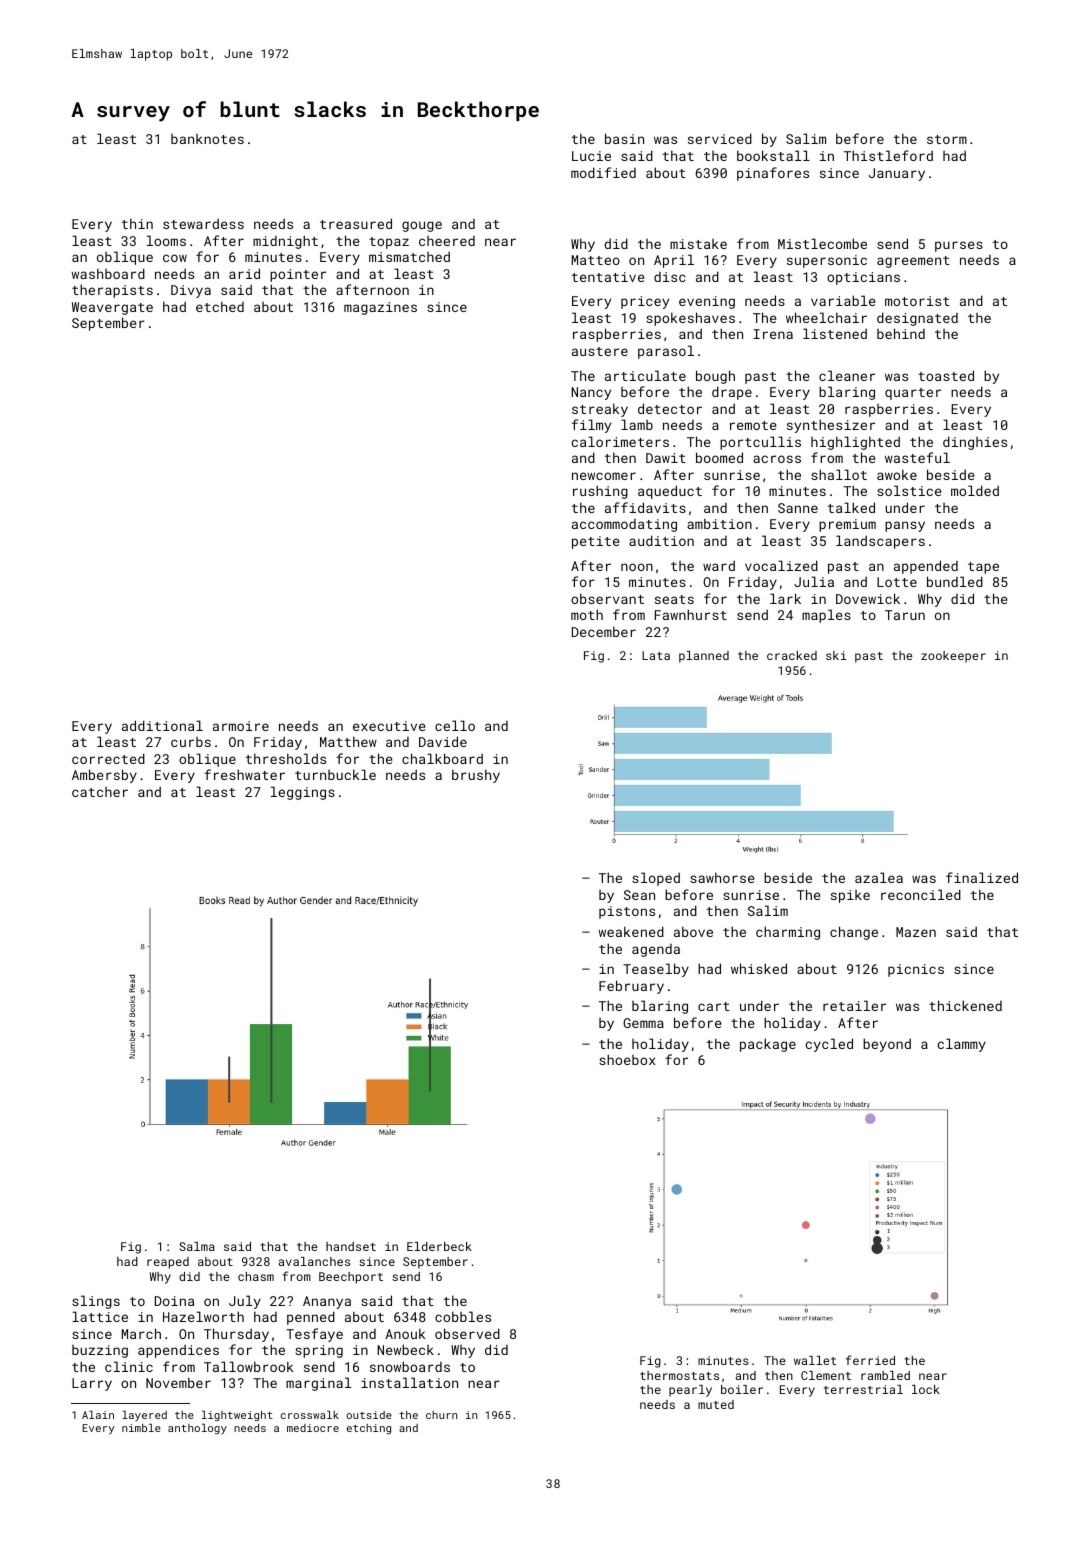 The image size is (1092, 1545). Describe the element at coordinates (591, 156) in the screenshot. I see `Lucie` at that location.
